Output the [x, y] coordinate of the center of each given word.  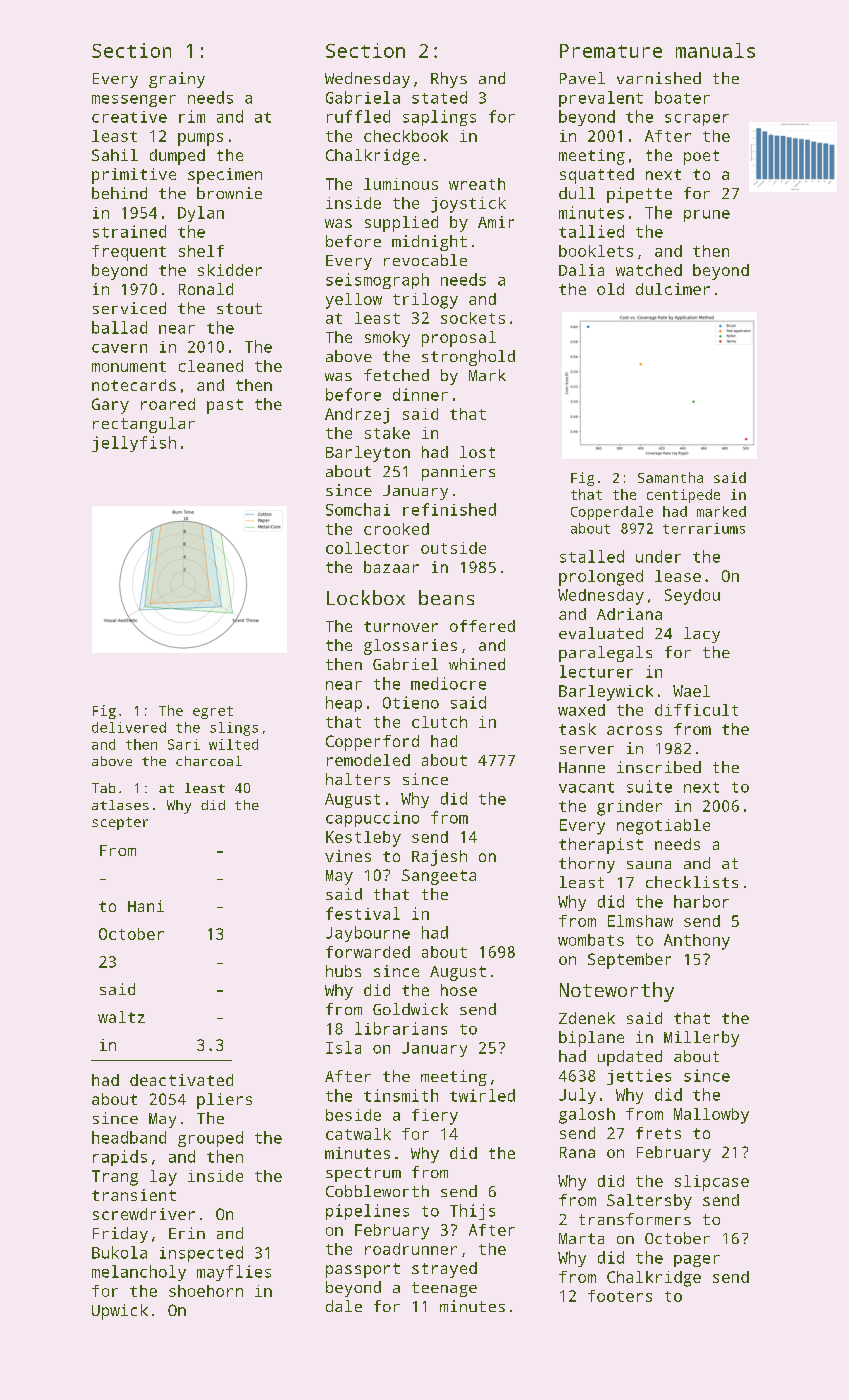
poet [701, 157]
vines [348, 856]
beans [446, 597]
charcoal [209, 761]
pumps [200, 139]
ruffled [358, 116]
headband [129, 1137]
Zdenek [587, 1018]
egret [213, 712]
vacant [586, 787]
